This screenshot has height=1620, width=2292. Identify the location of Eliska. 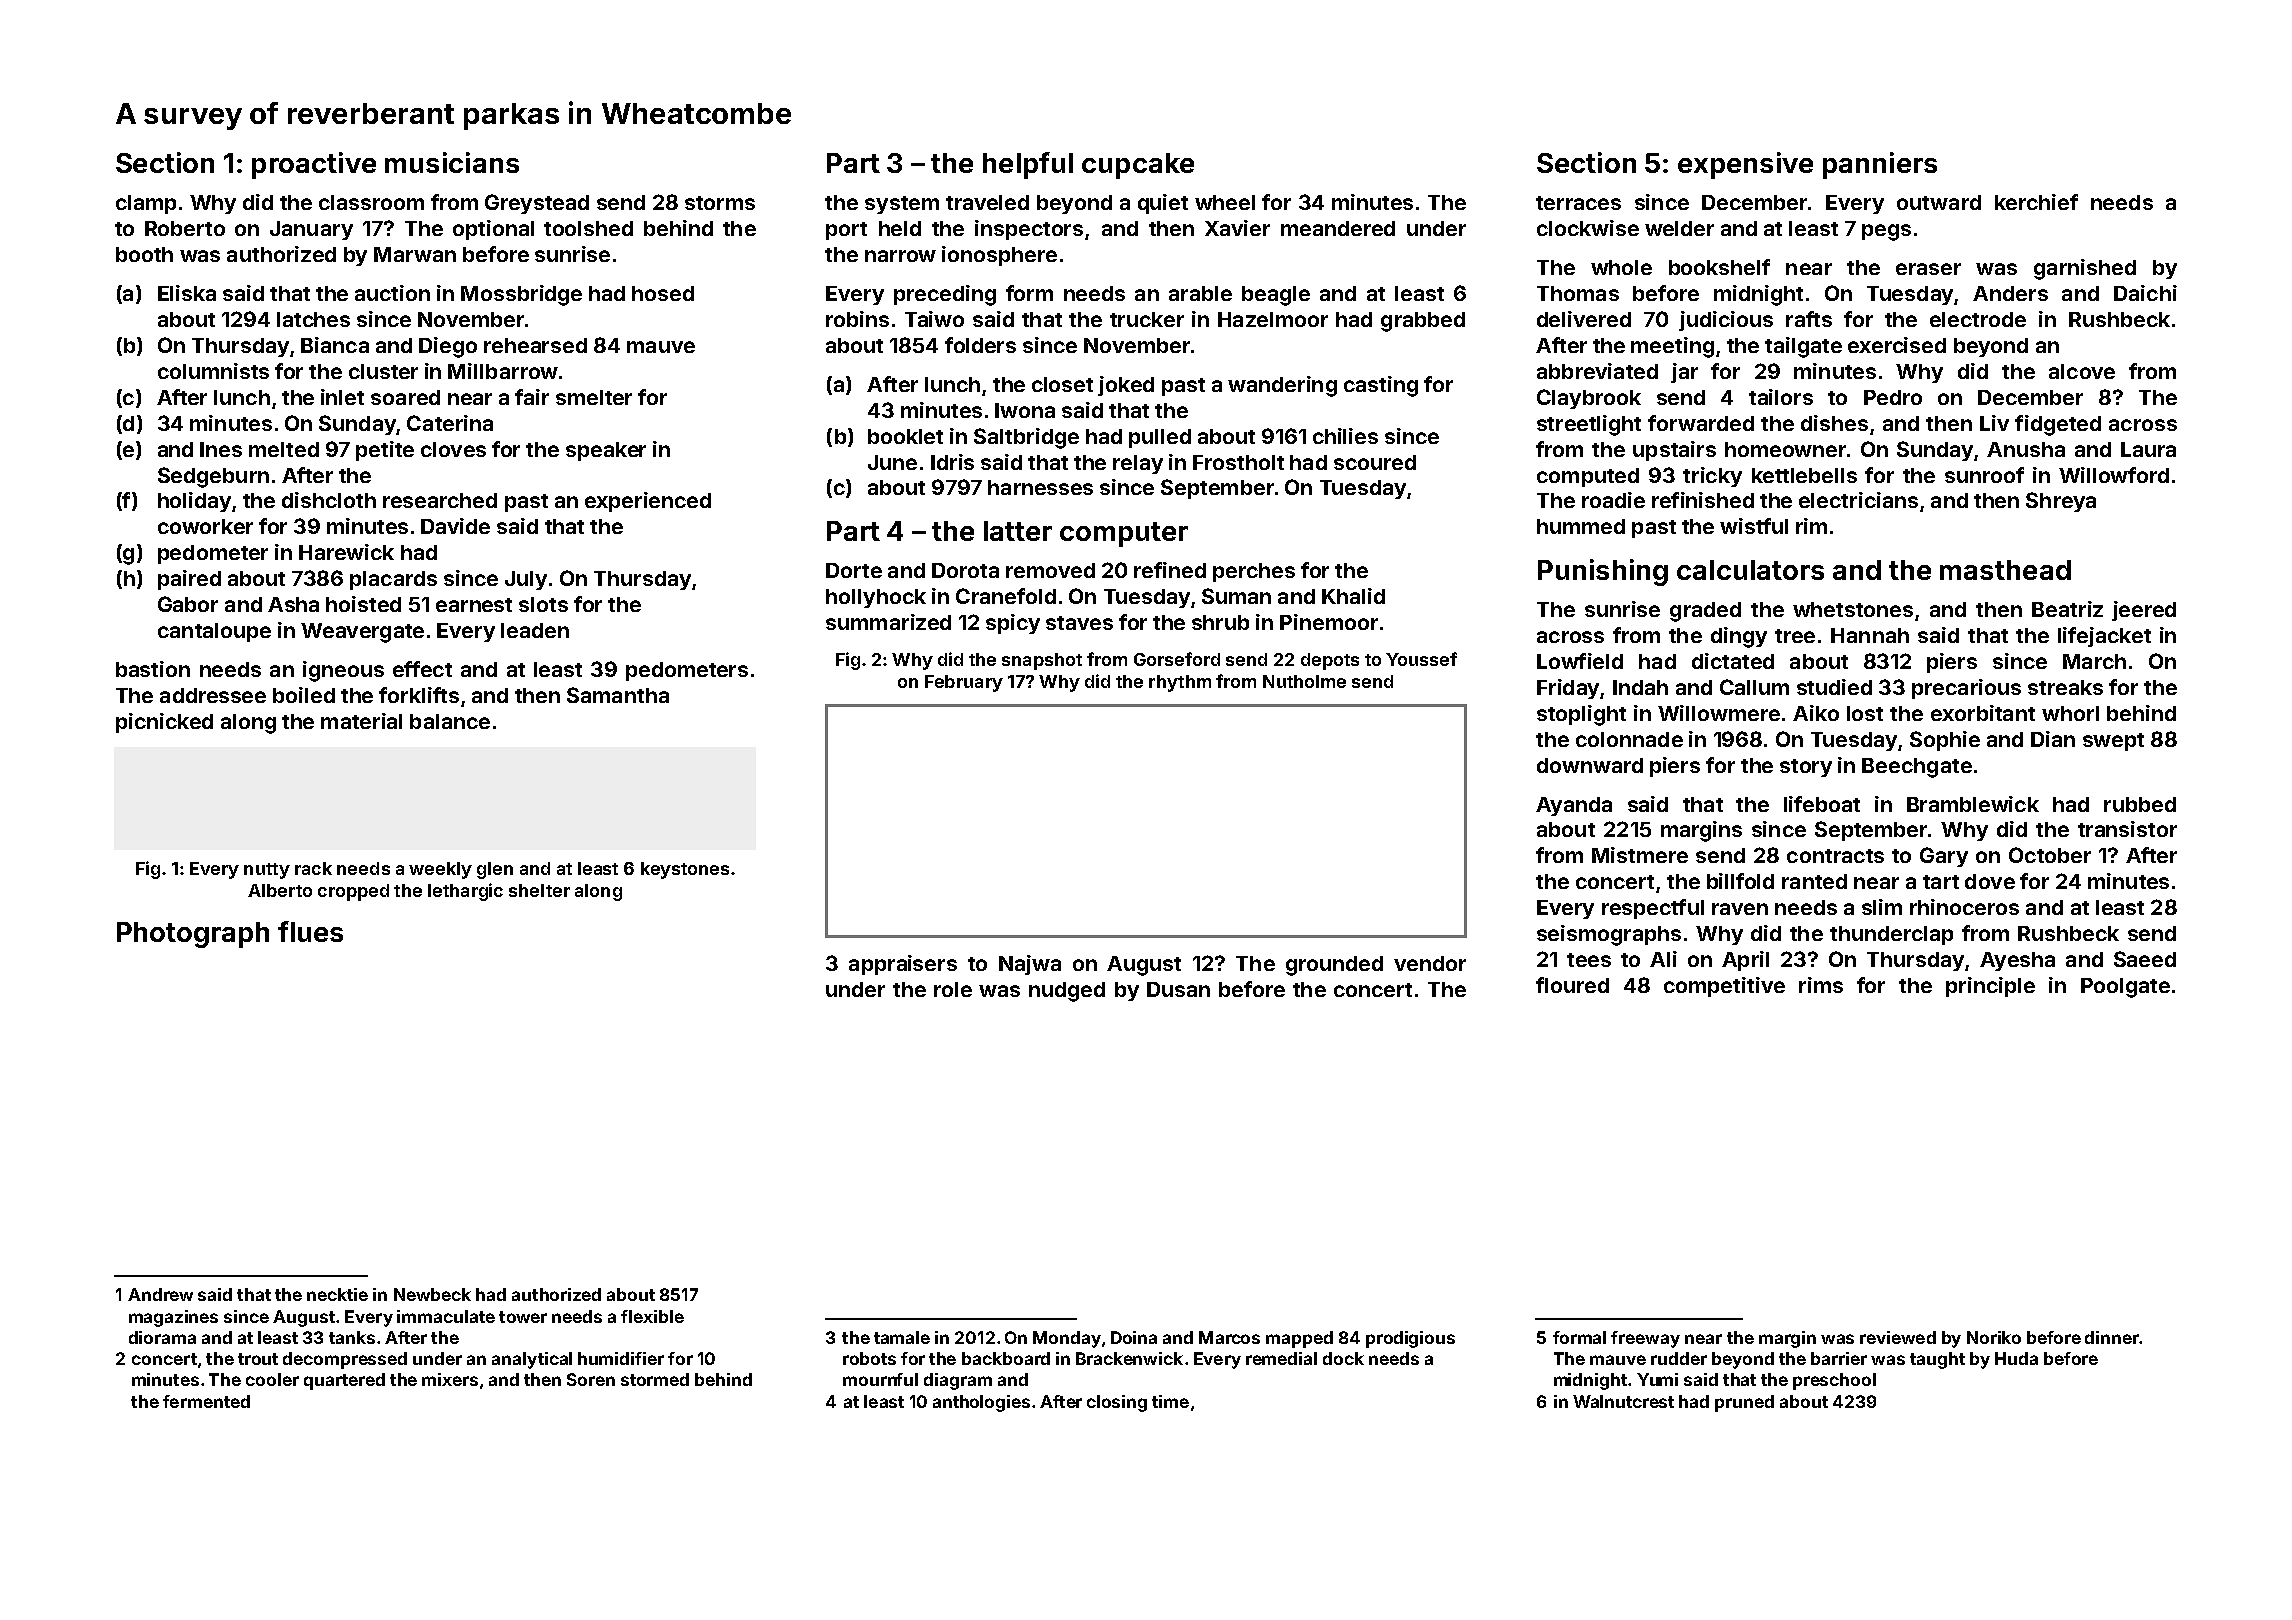
(187, 293).
